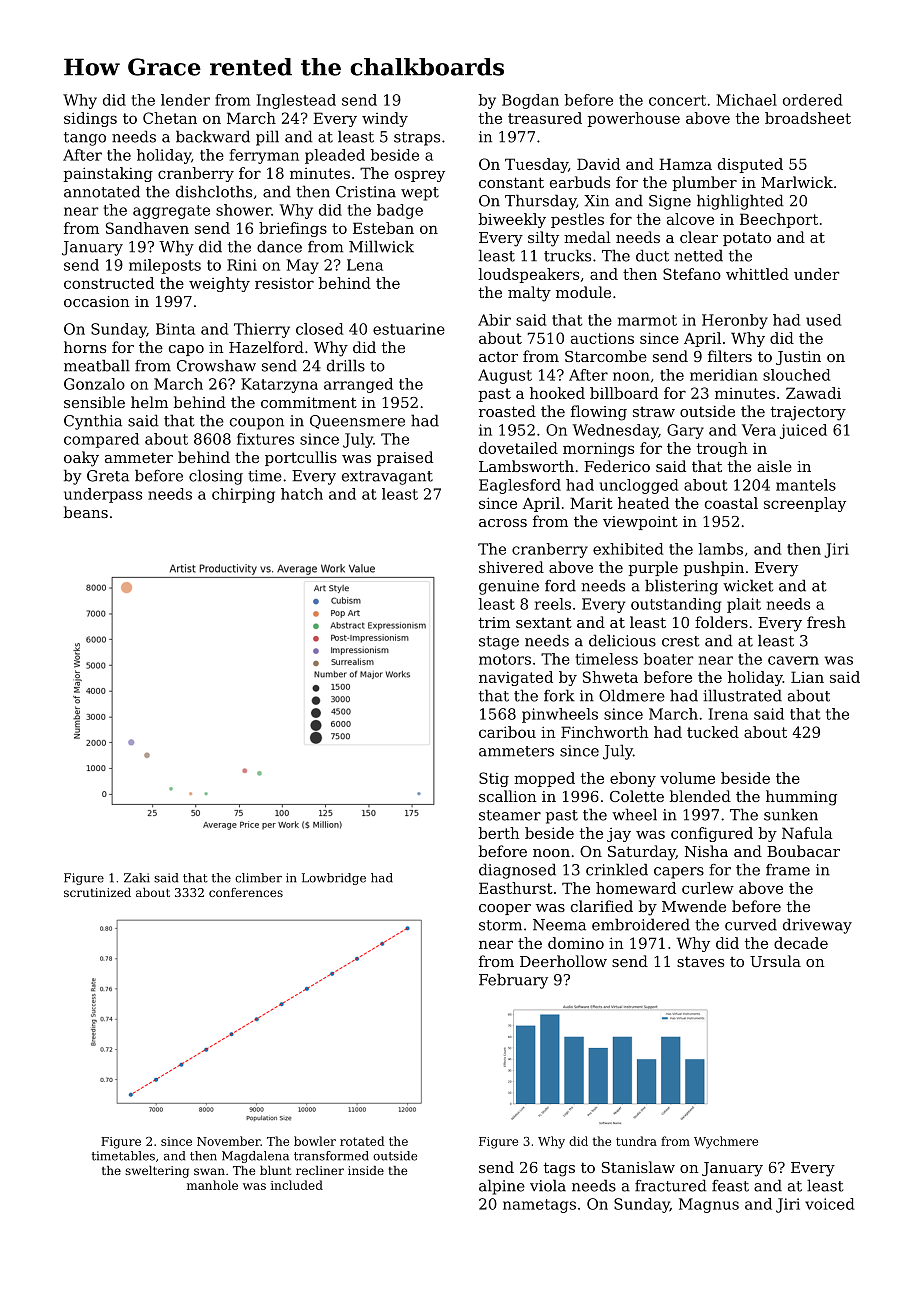 Image resolution: width=924 pixels, height=1308 pixels. I want to click on Millwick, so click(381, 246).
